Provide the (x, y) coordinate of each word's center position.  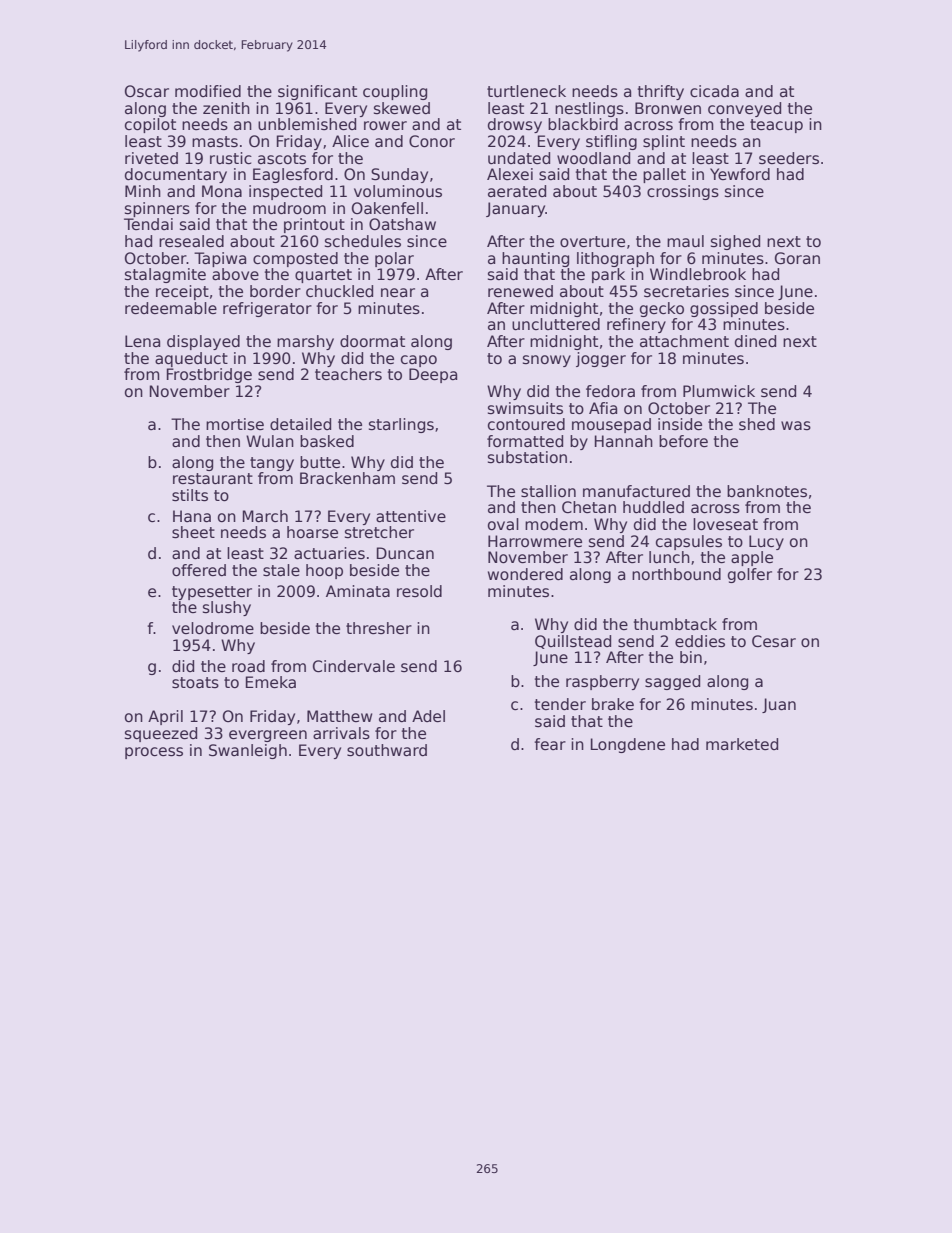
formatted (525, 441)
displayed (203, 342)
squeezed (161, 734)
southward (387, 750)
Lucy (766, 542)
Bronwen (668, 108)
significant (317, 92)
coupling (395, 92)
